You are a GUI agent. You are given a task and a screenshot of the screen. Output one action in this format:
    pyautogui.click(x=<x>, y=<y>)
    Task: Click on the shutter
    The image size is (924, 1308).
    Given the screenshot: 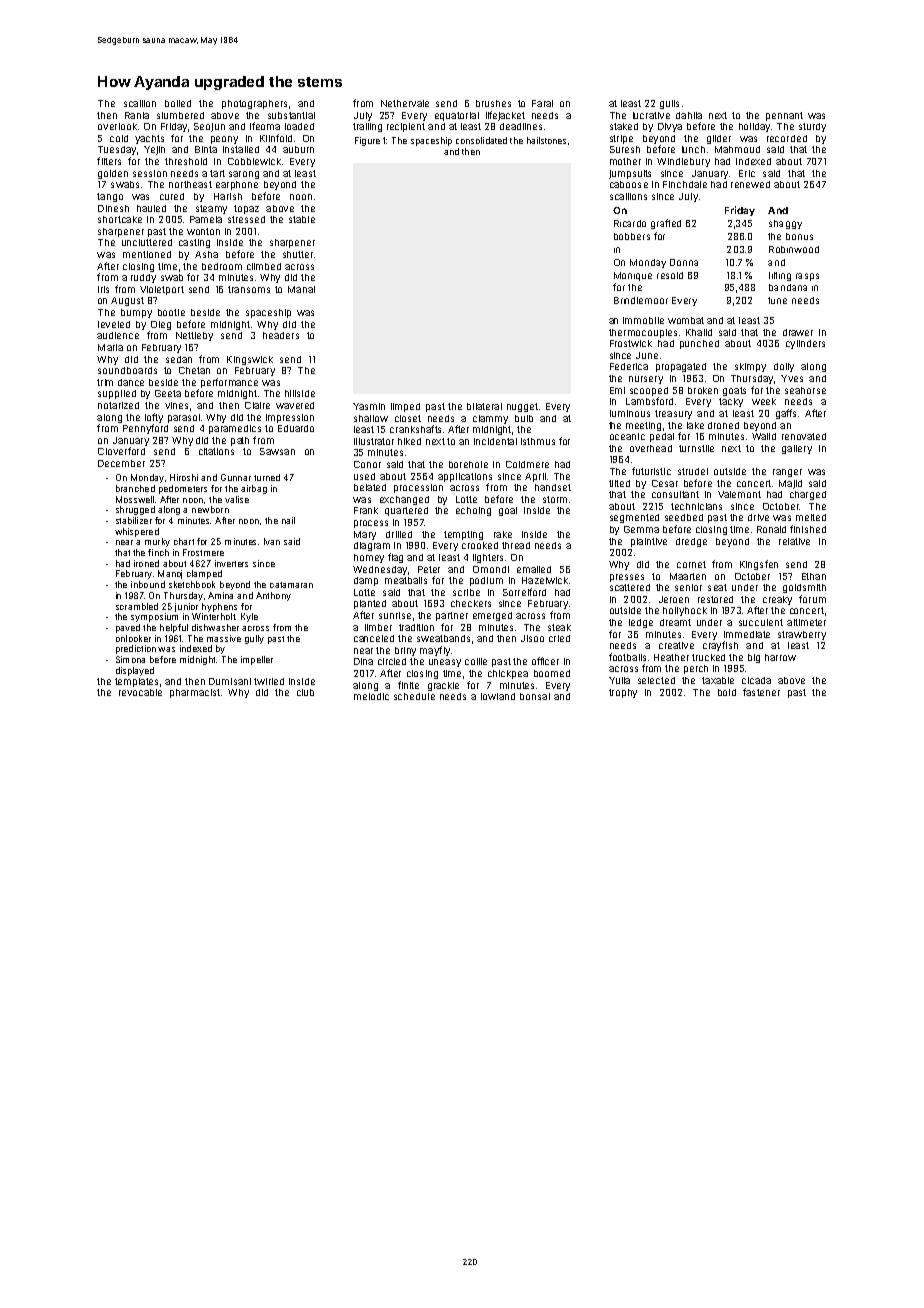 What is the action you would take?
    pyautogui.click(x=298, y=254)
